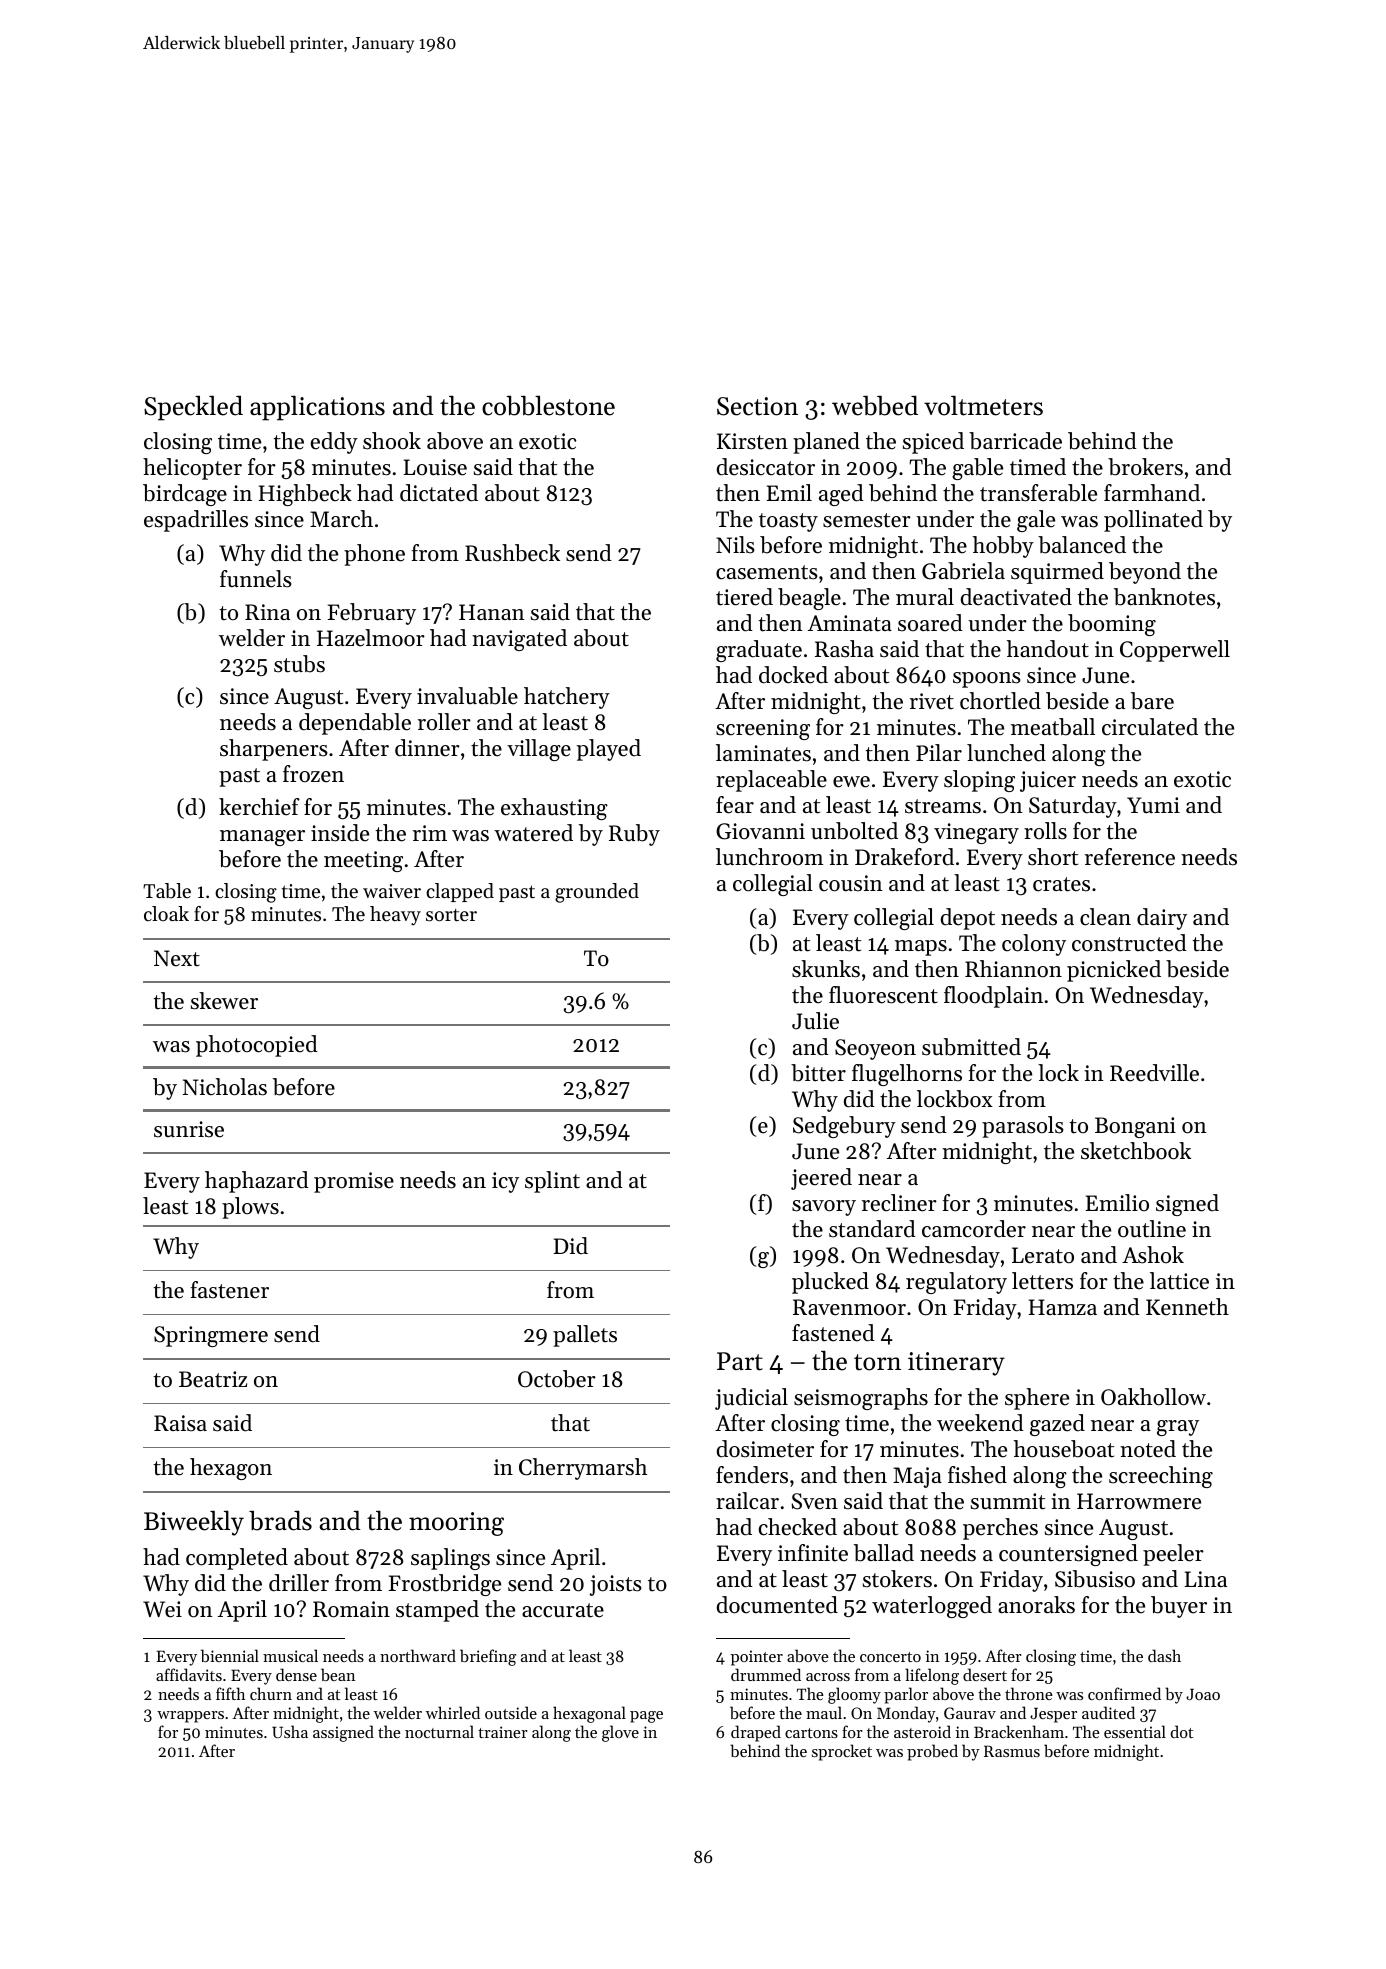  I want to click on pallets, so click(585, 1336).
